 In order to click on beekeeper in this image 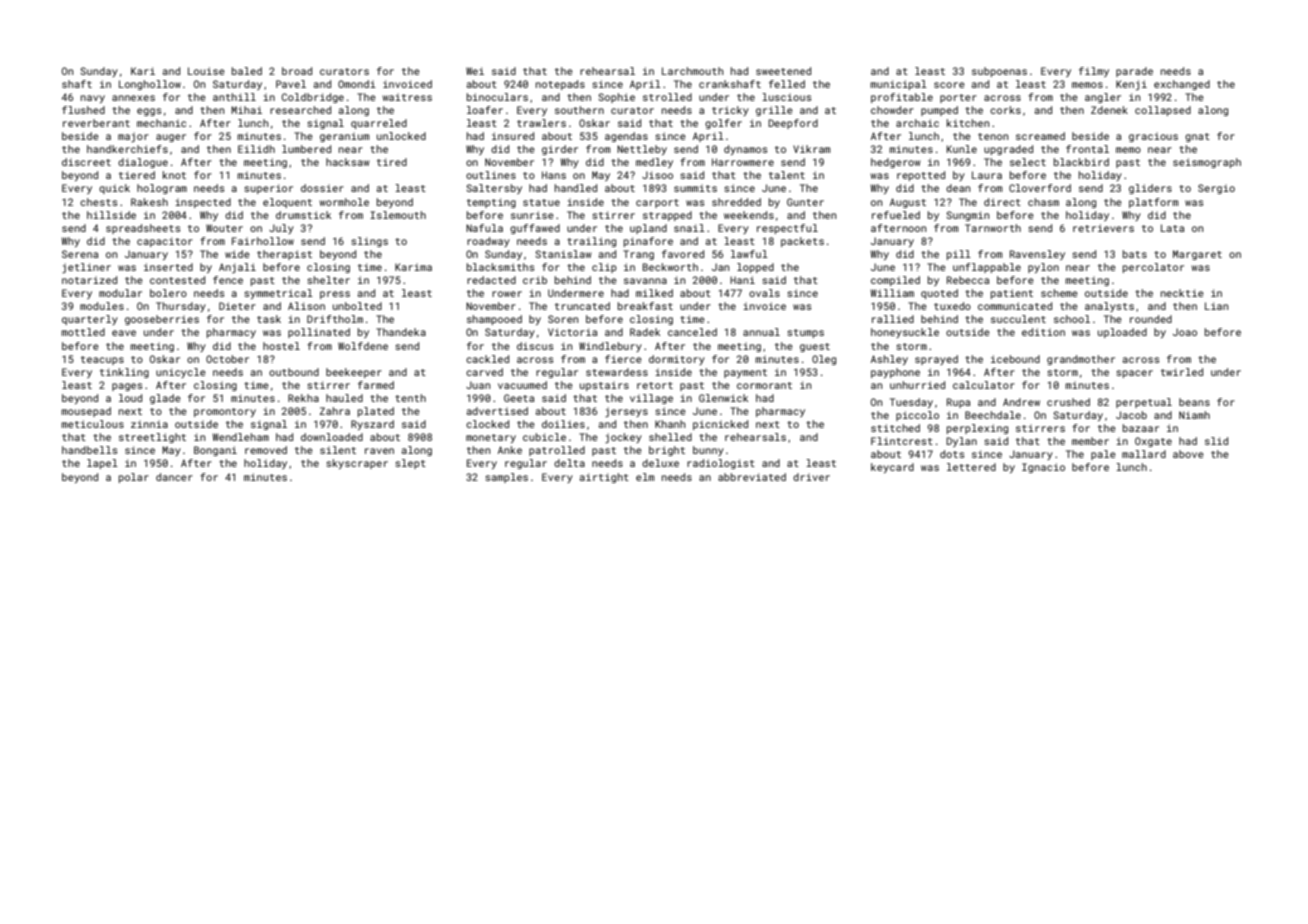, I will do `click(354, 373)`.
